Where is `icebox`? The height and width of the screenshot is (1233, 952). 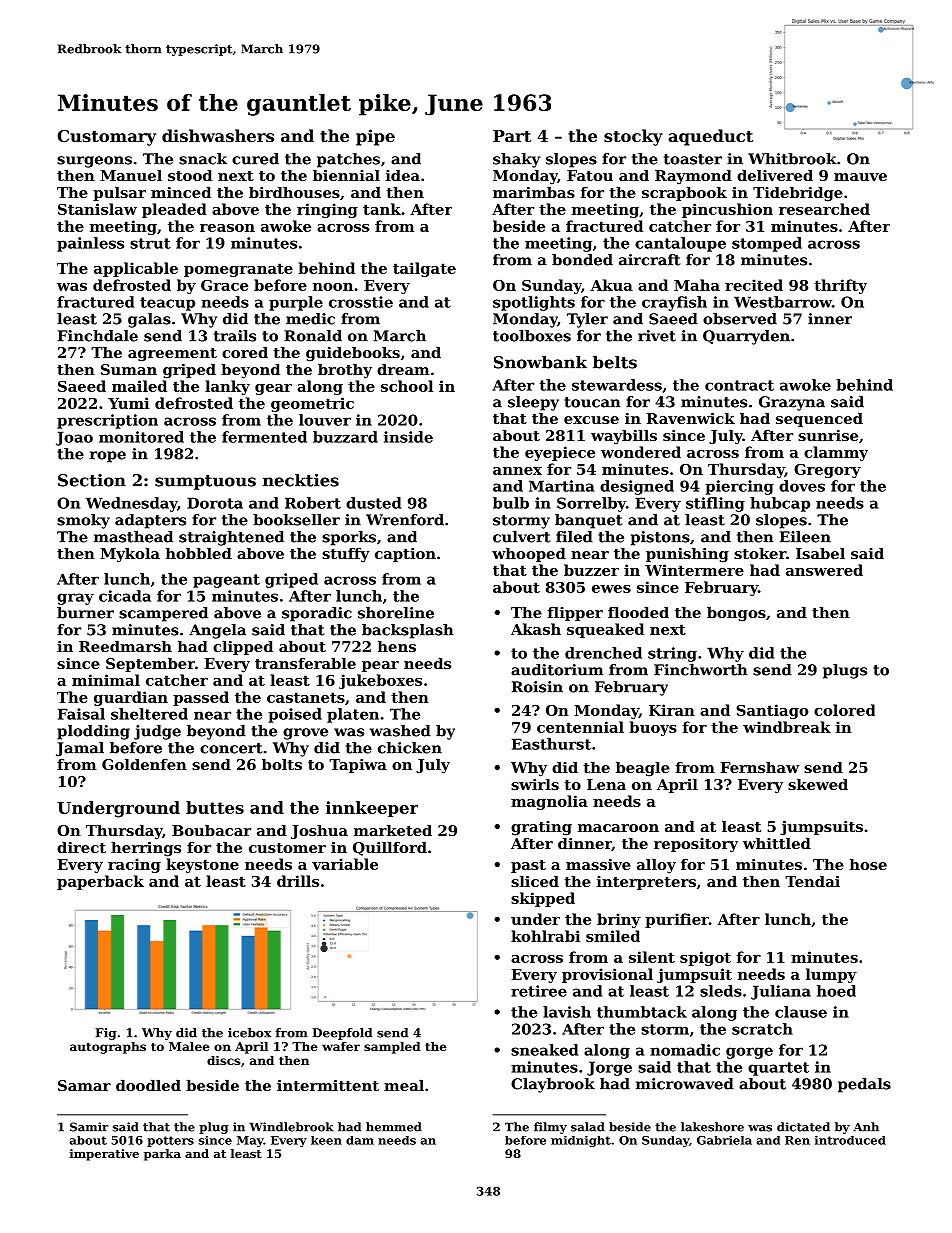 icebox is located at coordinates (249, 1033).
